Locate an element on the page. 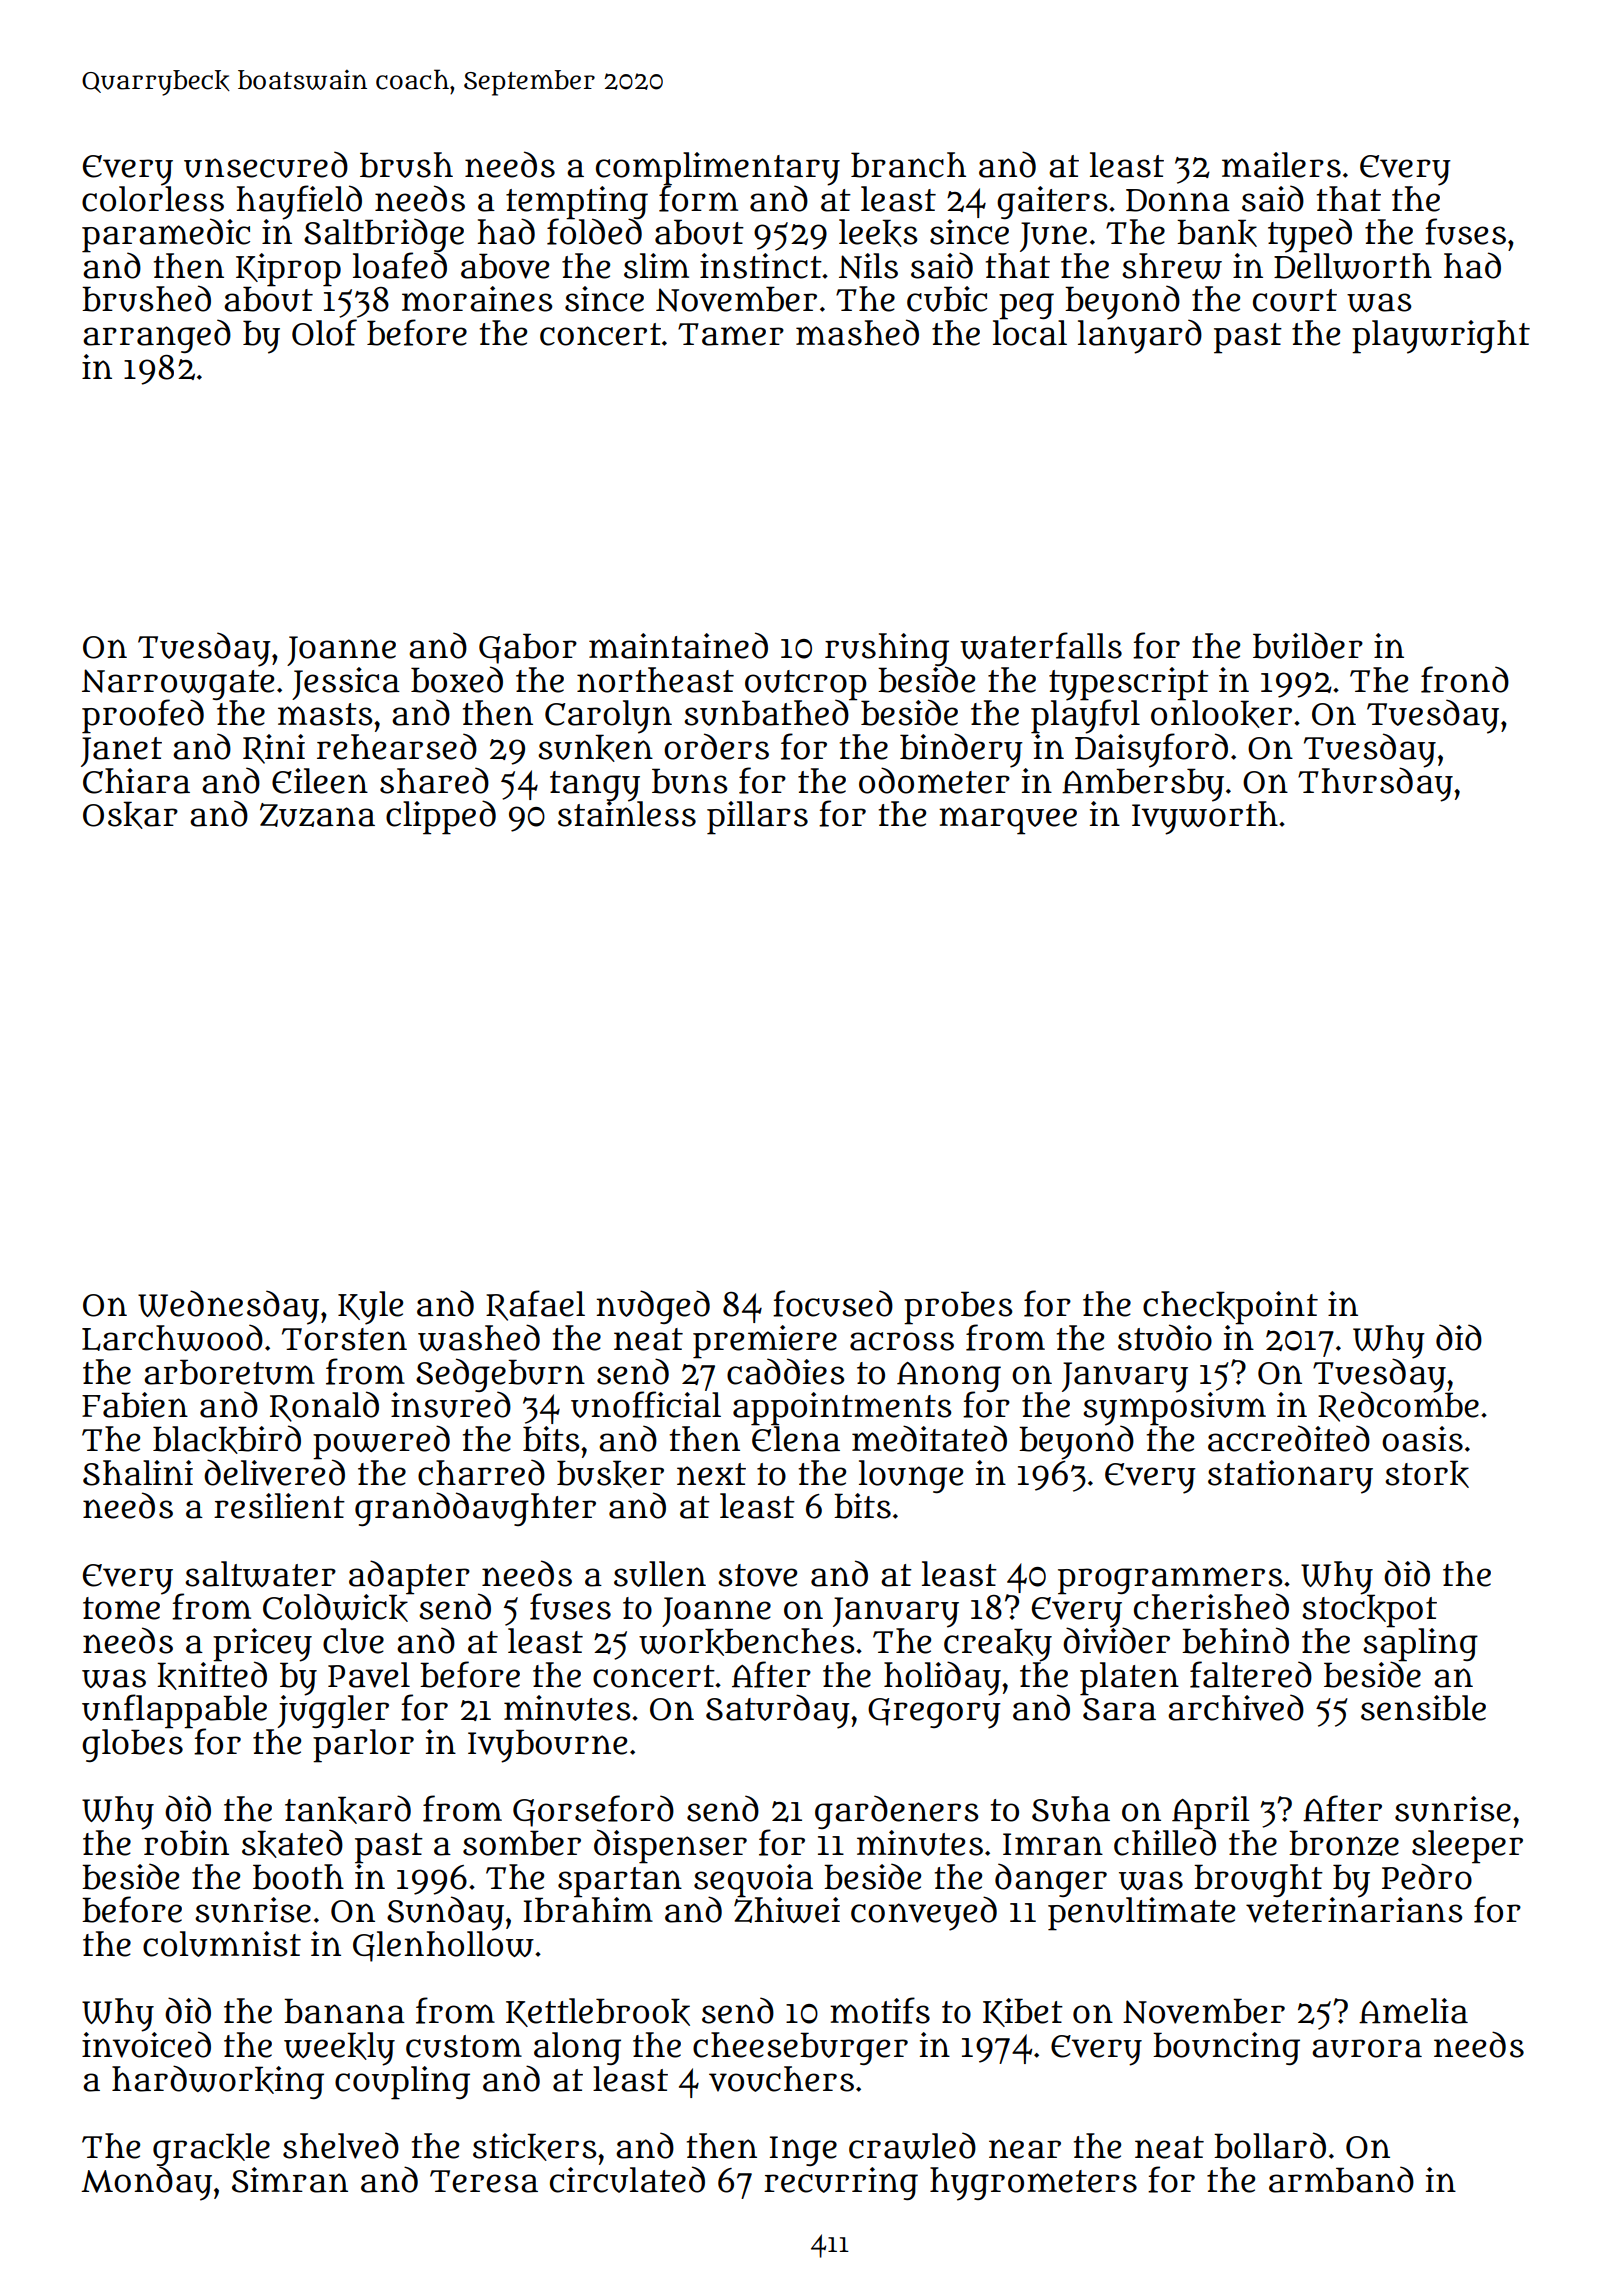 Image resolution: width=1620 pixels, height=2292 pixels. adapter is located at coordinates (409, 1577).
